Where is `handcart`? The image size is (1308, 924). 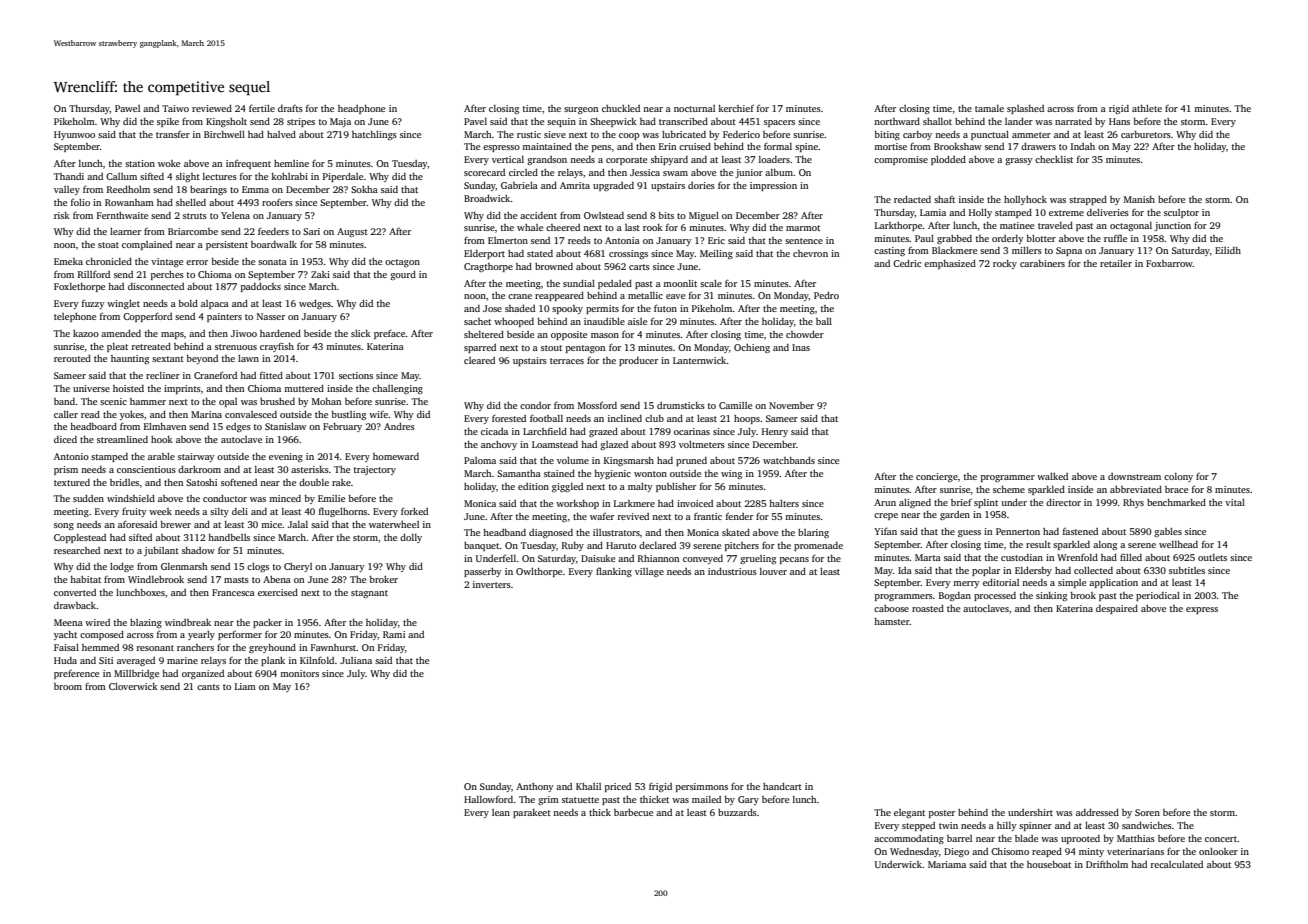 handcart is located at coordinates (782, 786).
